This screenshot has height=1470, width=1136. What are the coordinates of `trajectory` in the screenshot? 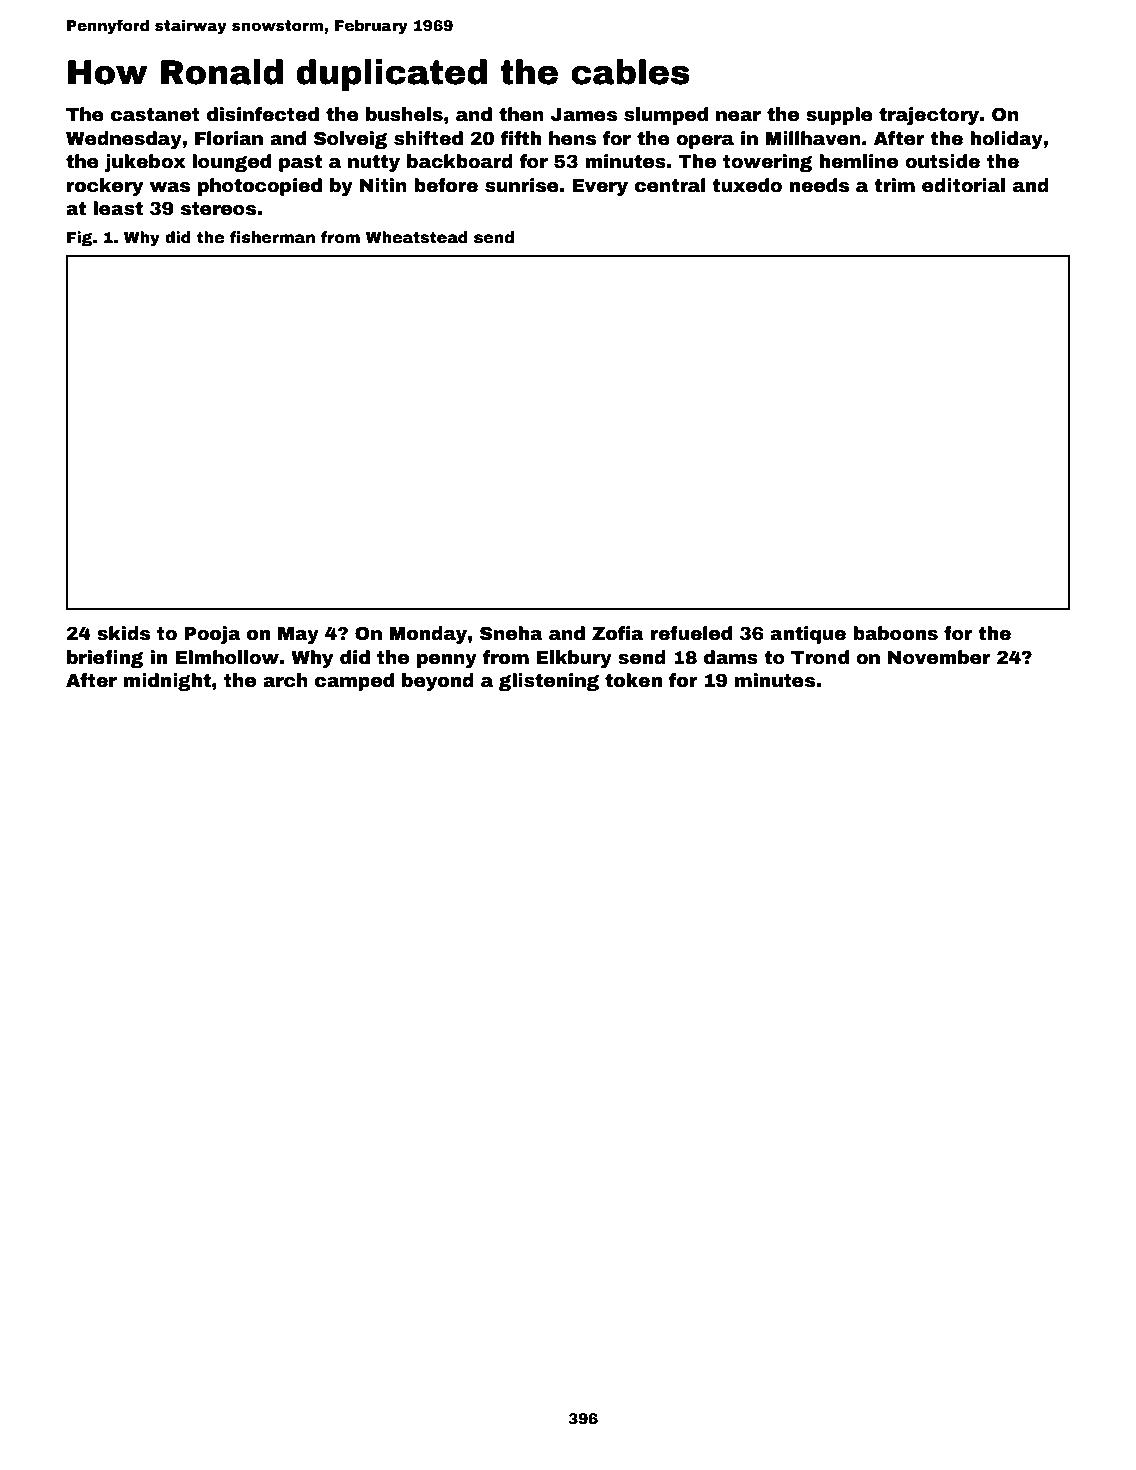 It's located at (929, 116).
